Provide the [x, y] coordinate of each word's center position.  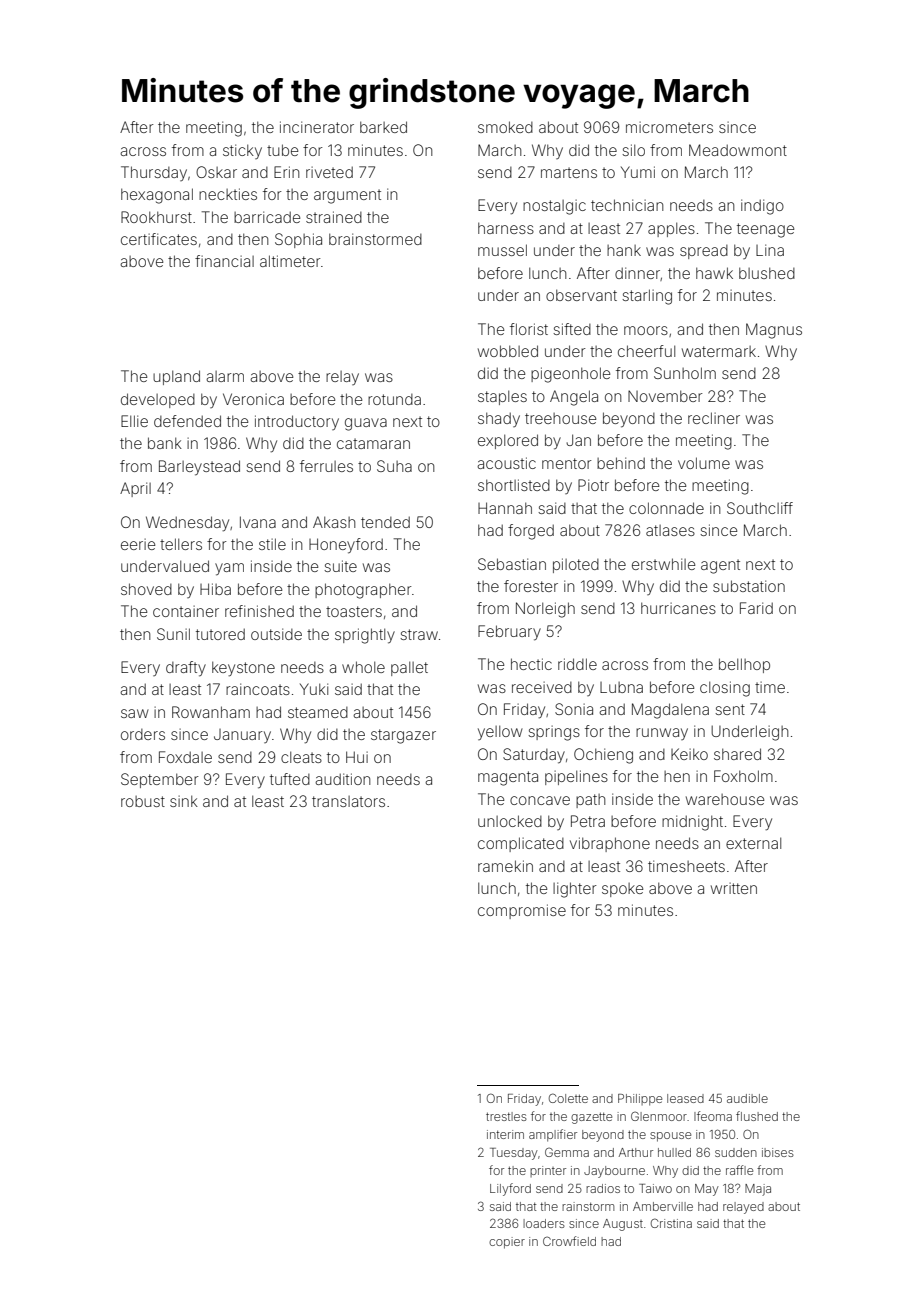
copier [507, 1243]
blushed [767, 273]
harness [506, 228]
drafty [186, 669]
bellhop [744, 665]
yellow [500, 732]
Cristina [671, 1223]
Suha [394, 466]
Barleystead [199, 468]
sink [184, 801]
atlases [670, 530]
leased [685, 1098]
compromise [522, 911]
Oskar [216, 172]
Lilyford [510, 1189]
